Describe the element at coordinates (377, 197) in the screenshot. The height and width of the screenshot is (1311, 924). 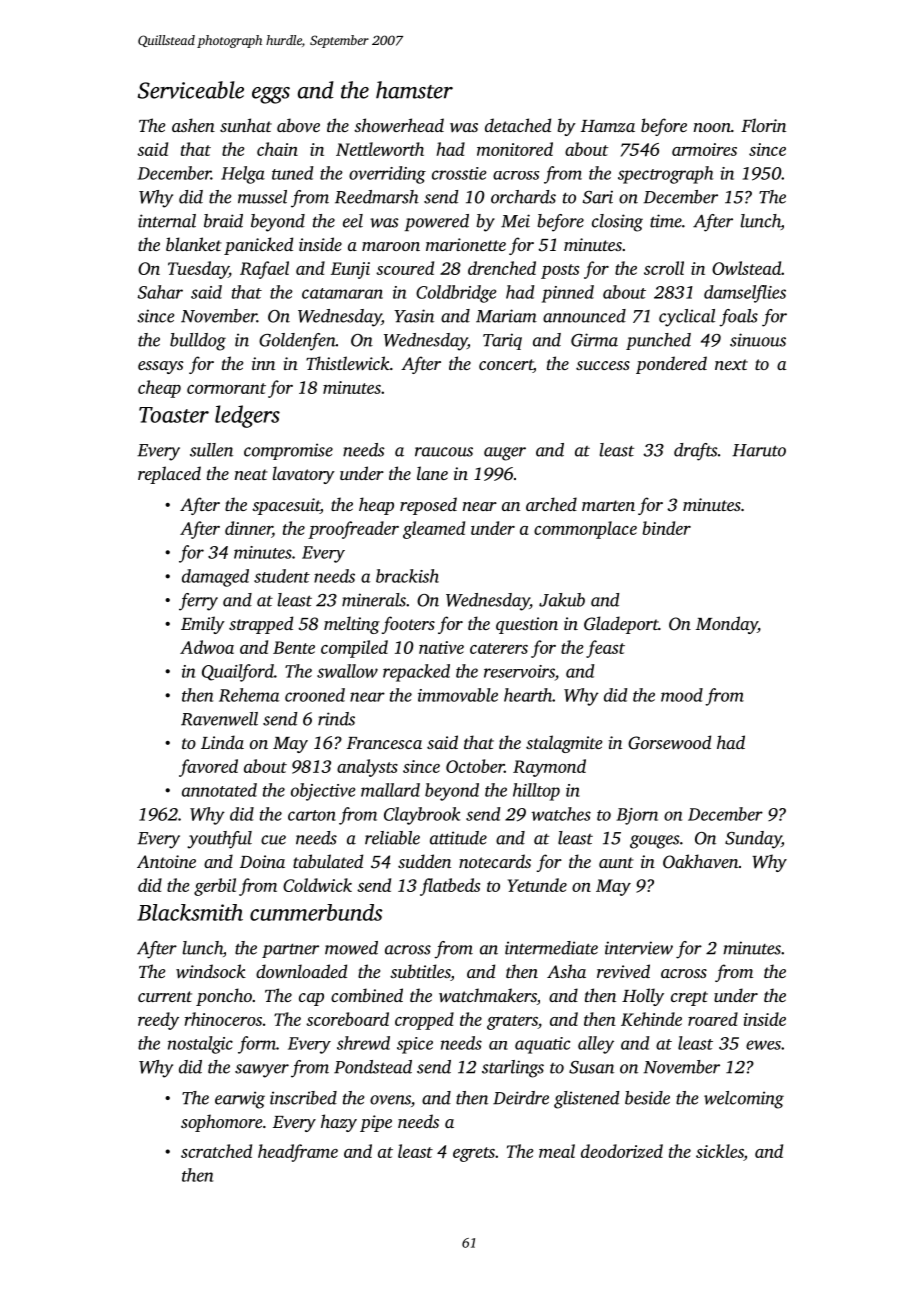
I see `Reedmarsh` at that location.
